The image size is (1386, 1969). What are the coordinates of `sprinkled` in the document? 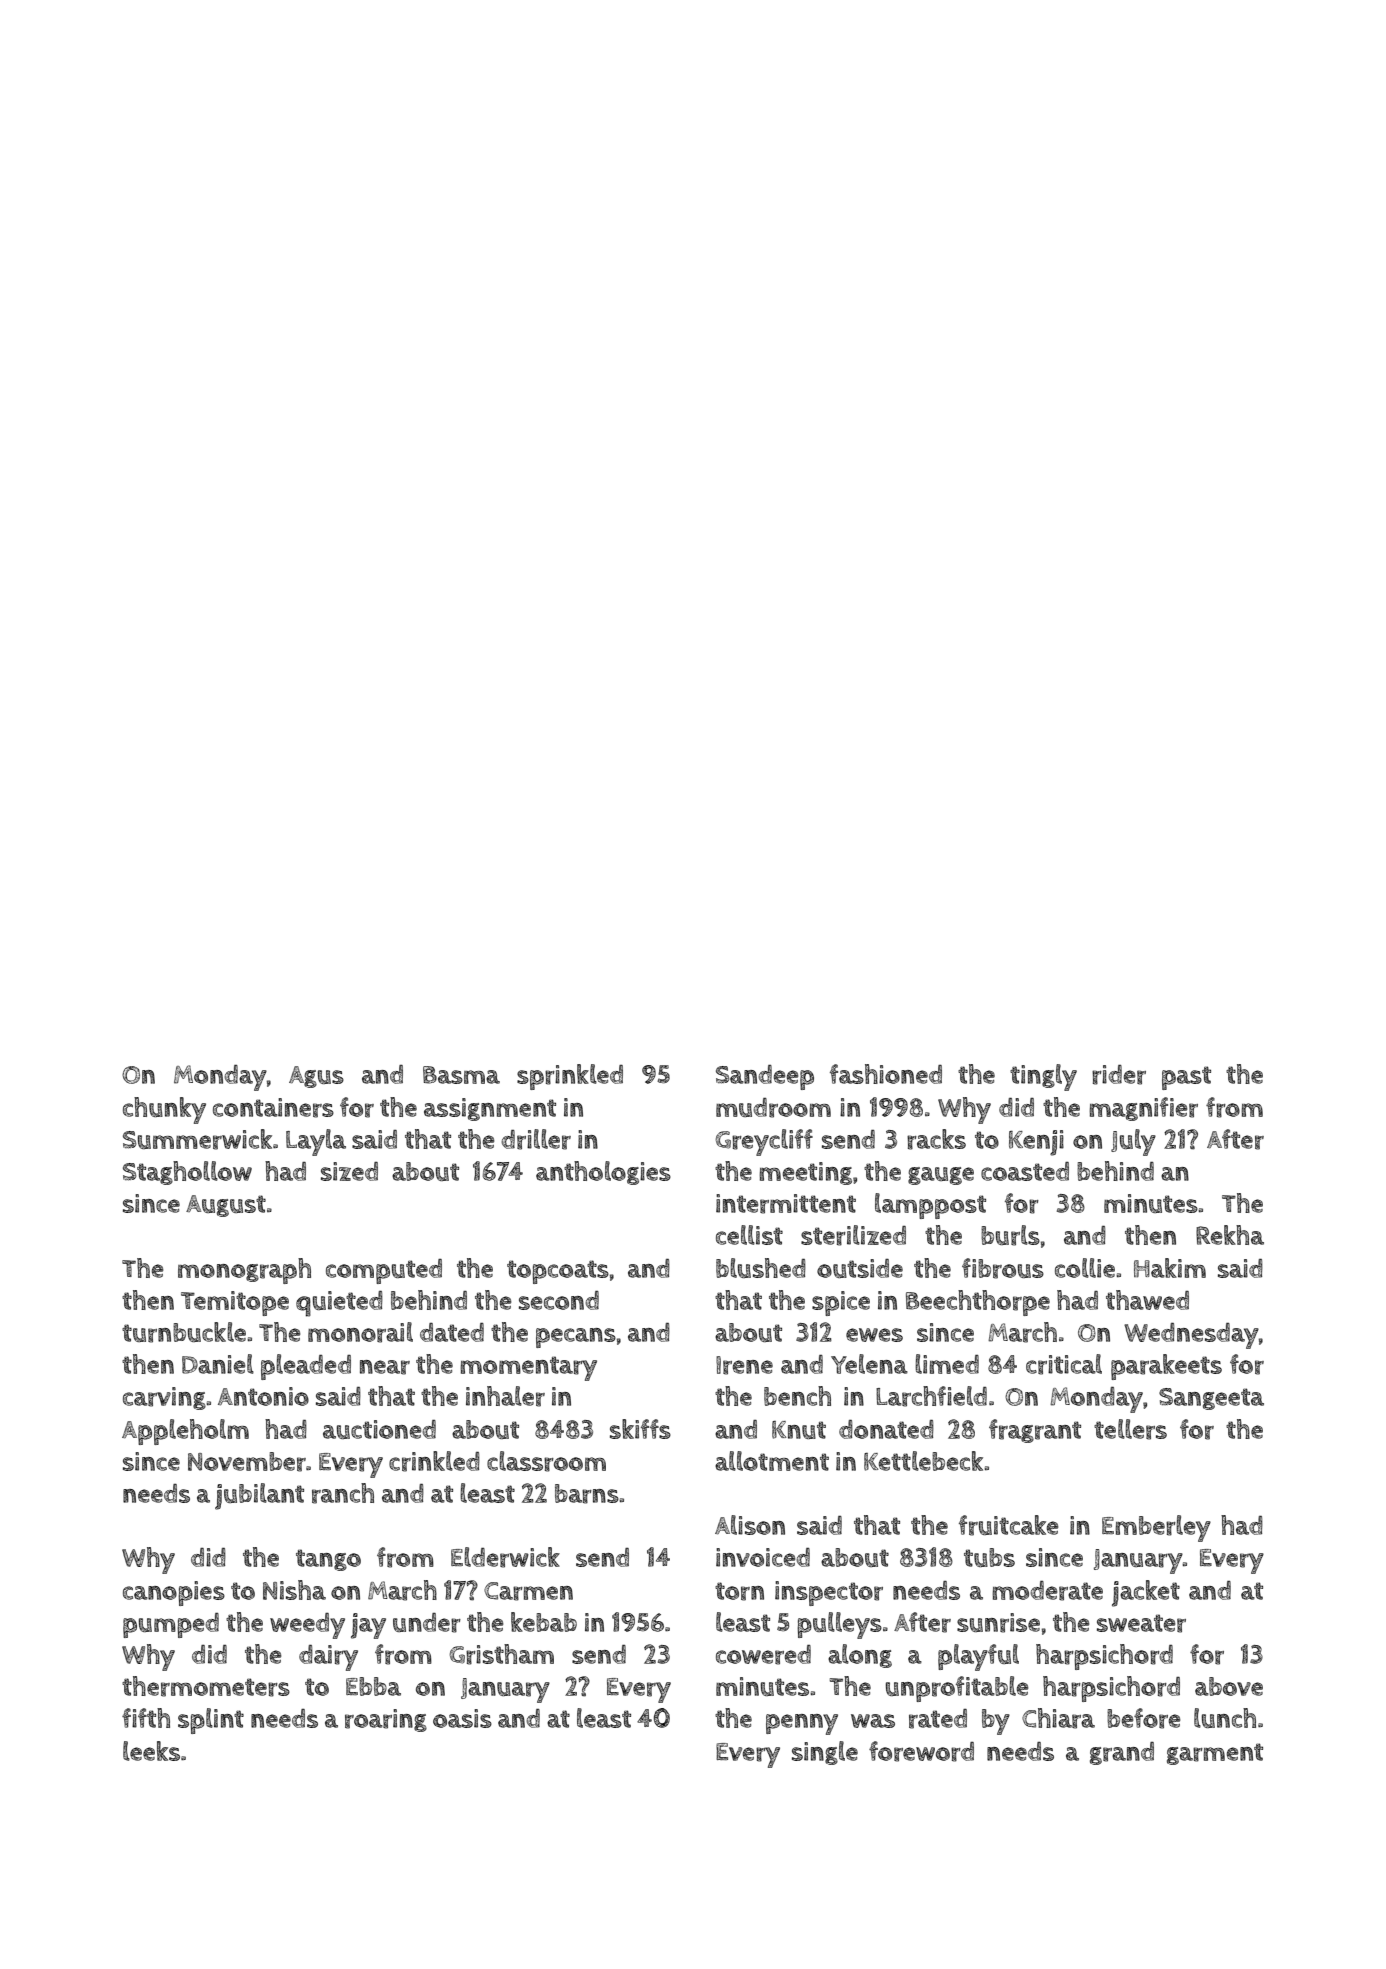 It's located at (570, 1077).
